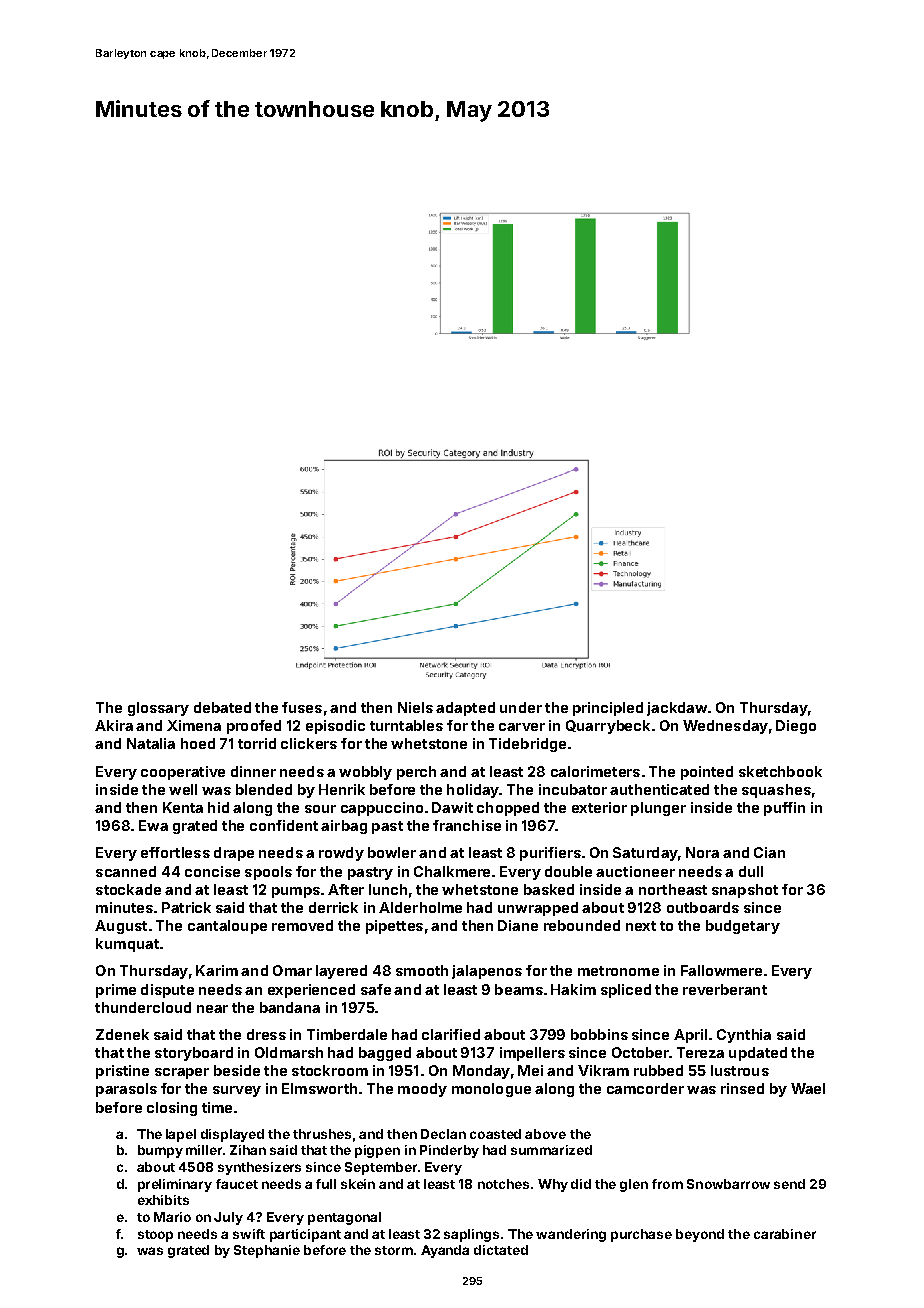 This image has width=924, height=1308. What do you see at coordinates (581, 1184) in the image?
I see `did` at bounding box center [581, 1184].
